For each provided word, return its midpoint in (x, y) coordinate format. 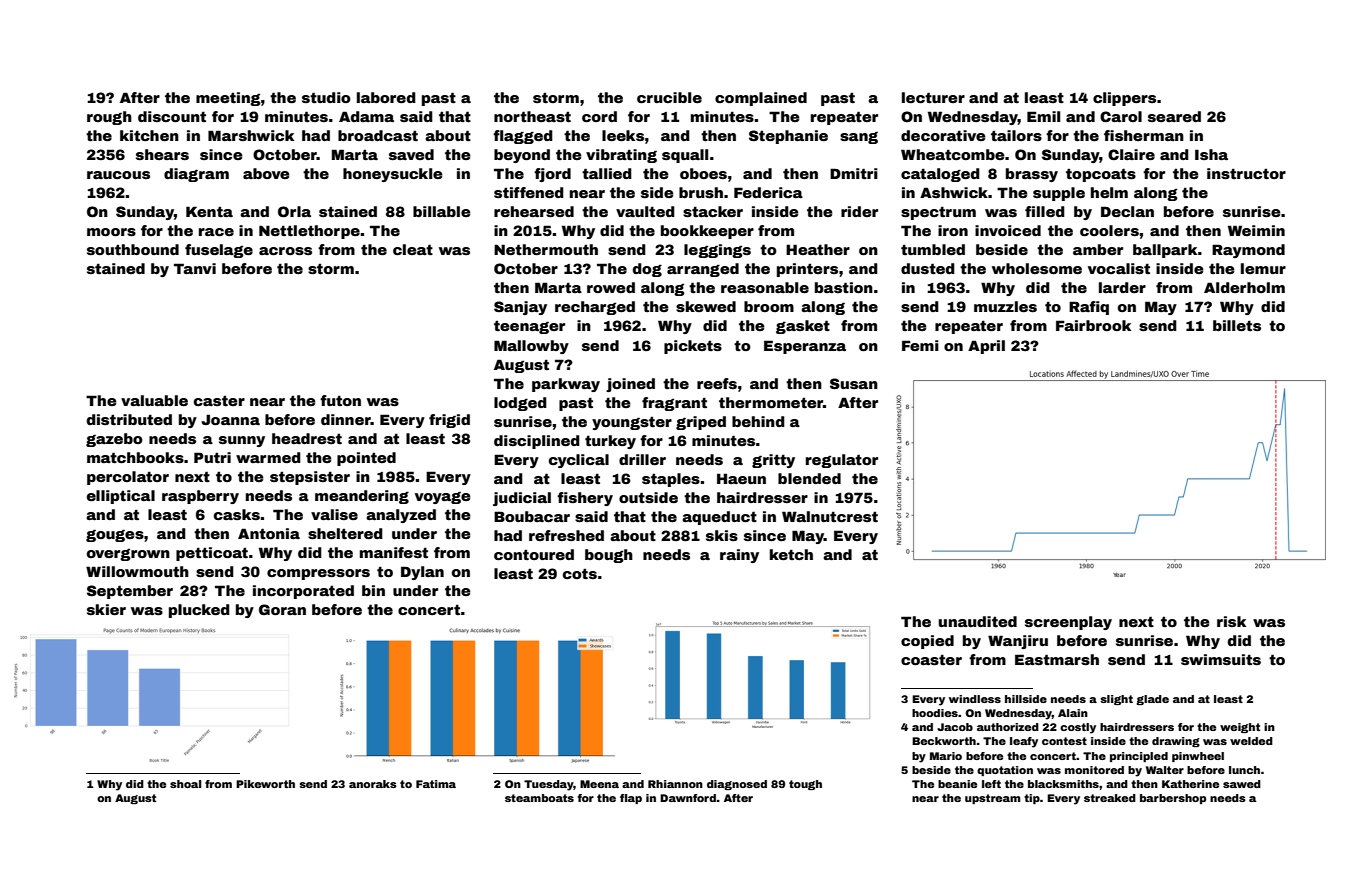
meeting (228, 99)
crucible (669, 97)
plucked (199, 611)
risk (1231, 621)
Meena (599, 784)
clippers (1124, 99)
